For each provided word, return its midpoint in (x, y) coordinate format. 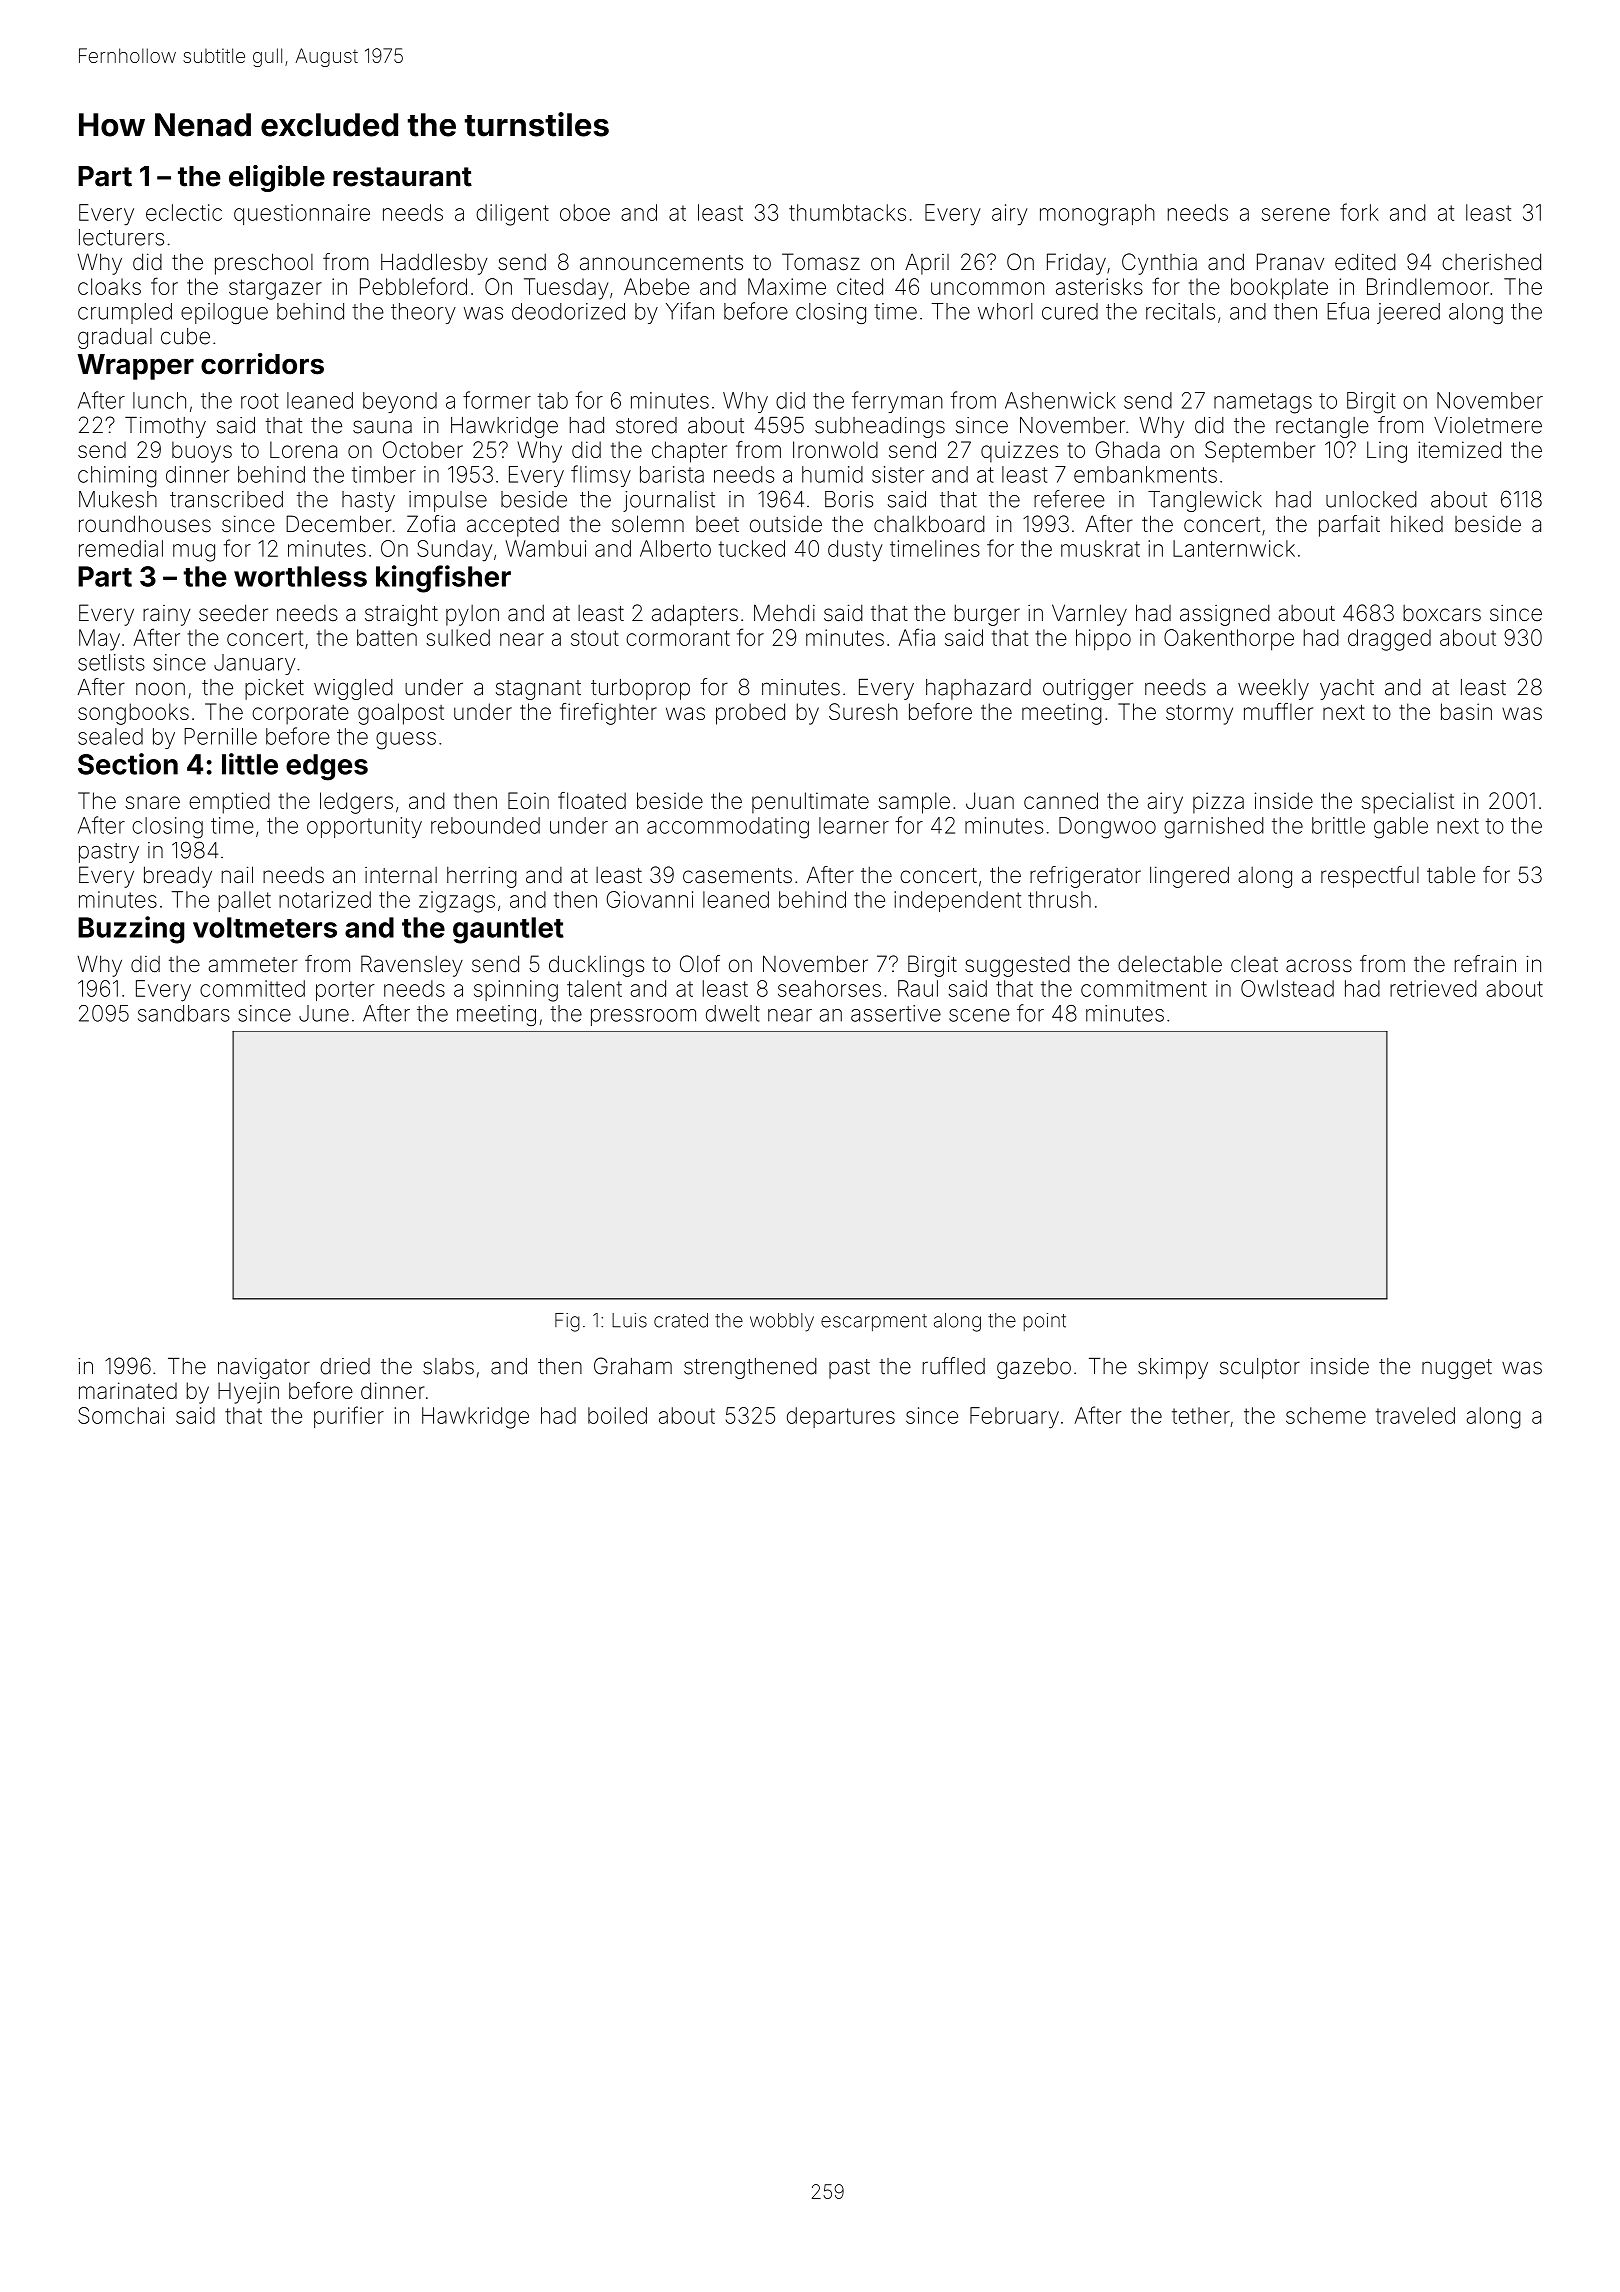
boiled (617, 1415)
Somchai (121, 1415)
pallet (245, 901)
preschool (264, 264)
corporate (300, 715)
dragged (1389, 640)
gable (1401, 828)
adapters (695, 615)
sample (914, 803)
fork (1359, 212)
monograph (1097, 215)
